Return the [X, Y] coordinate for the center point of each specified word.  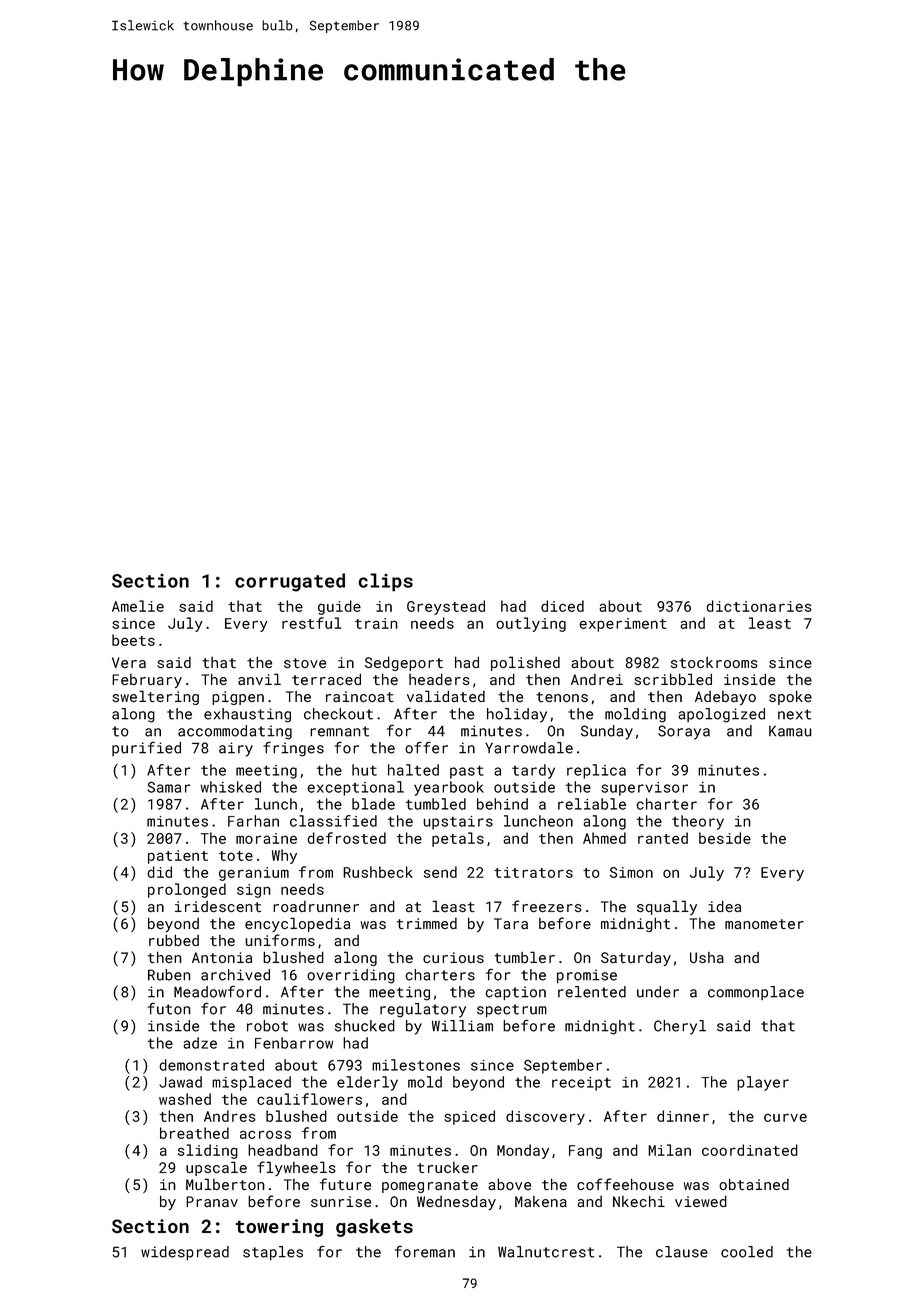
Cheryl [680, 1027]
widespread [185, 1253]
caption [515, 993]
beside [725, 838]
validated [446, 696]
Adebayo [725, 698]
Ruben [169, 975]
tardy [533, 771]
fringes [293, 749]
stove [305, 663]
